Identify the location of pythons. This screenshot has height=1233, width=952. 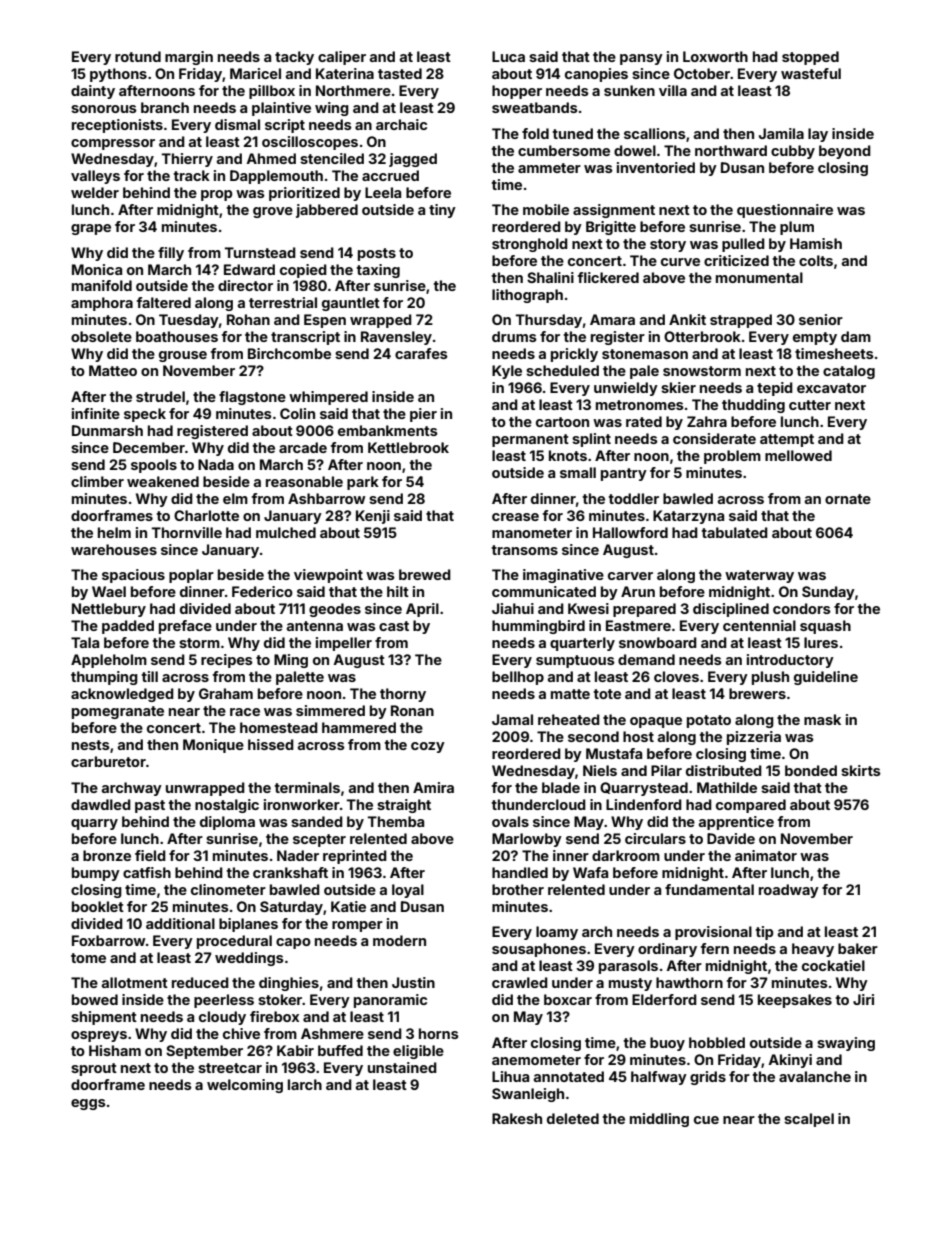
(118, 75).
